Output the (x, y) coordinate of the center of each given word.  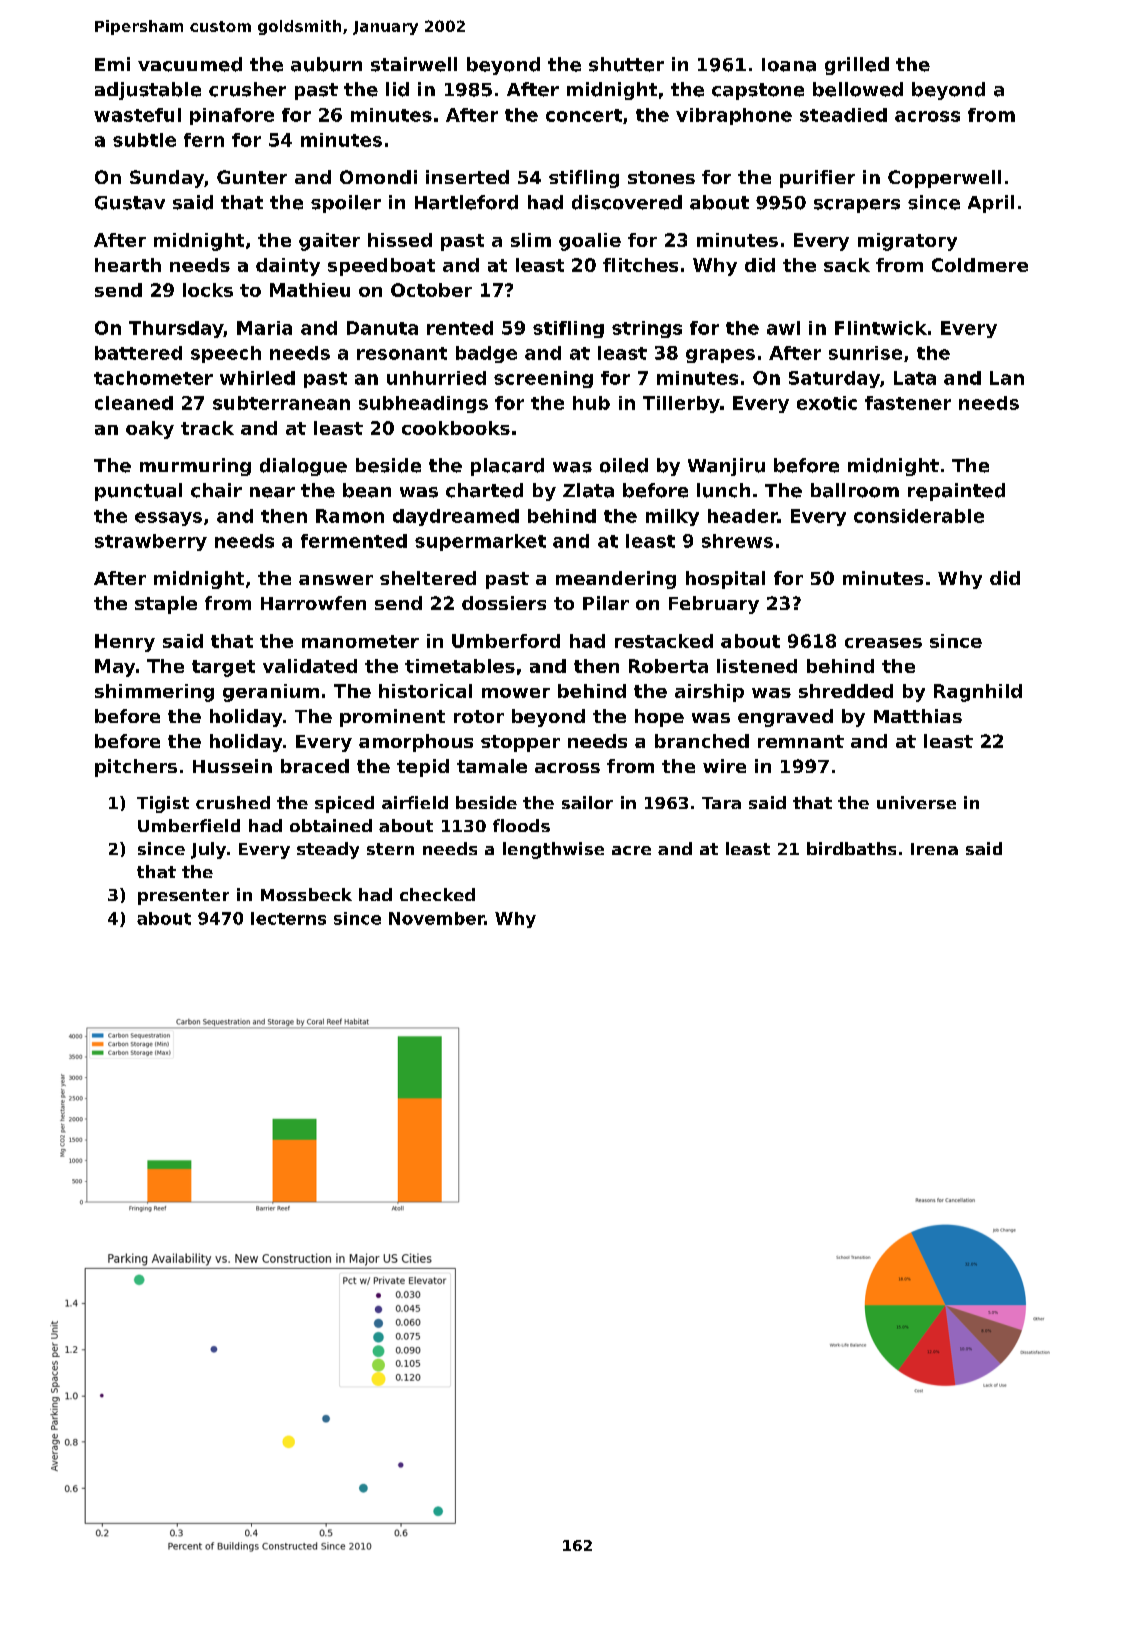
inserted (467, 177)
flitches (640, 265)
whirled (257, 378)
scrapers (857, 206)
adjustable (148, 91)
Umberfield (189, 825)
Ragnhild (978, 693)
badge (486, 354)
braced (315, 766)
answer (336, 580)
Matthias (918, 716)
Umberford (506, 641)
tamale (492, 766)
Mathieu (310, 290)
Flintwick (881, 328)
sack (847, 265)
